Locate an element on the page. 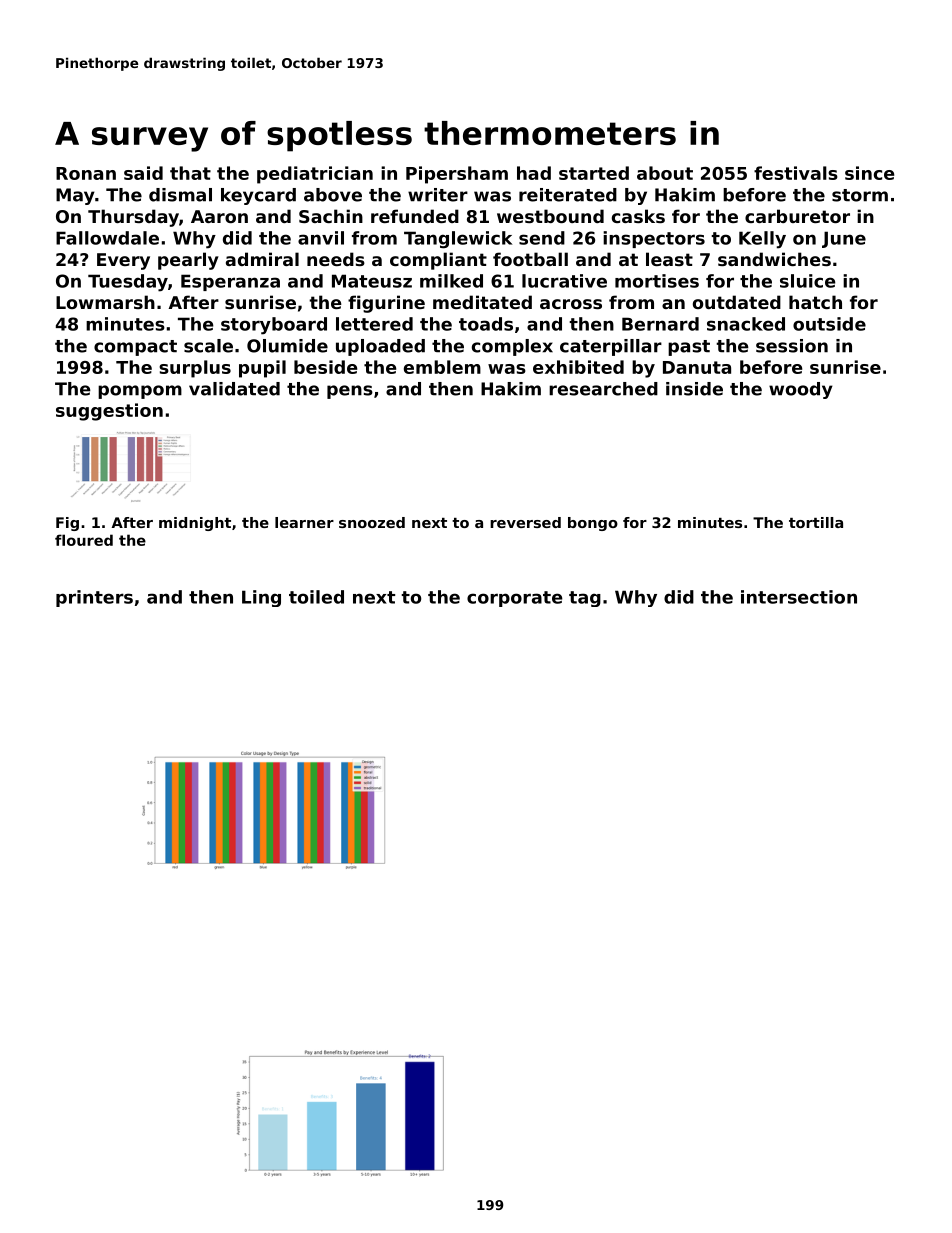  researched is located at coordinates (603, 389).
